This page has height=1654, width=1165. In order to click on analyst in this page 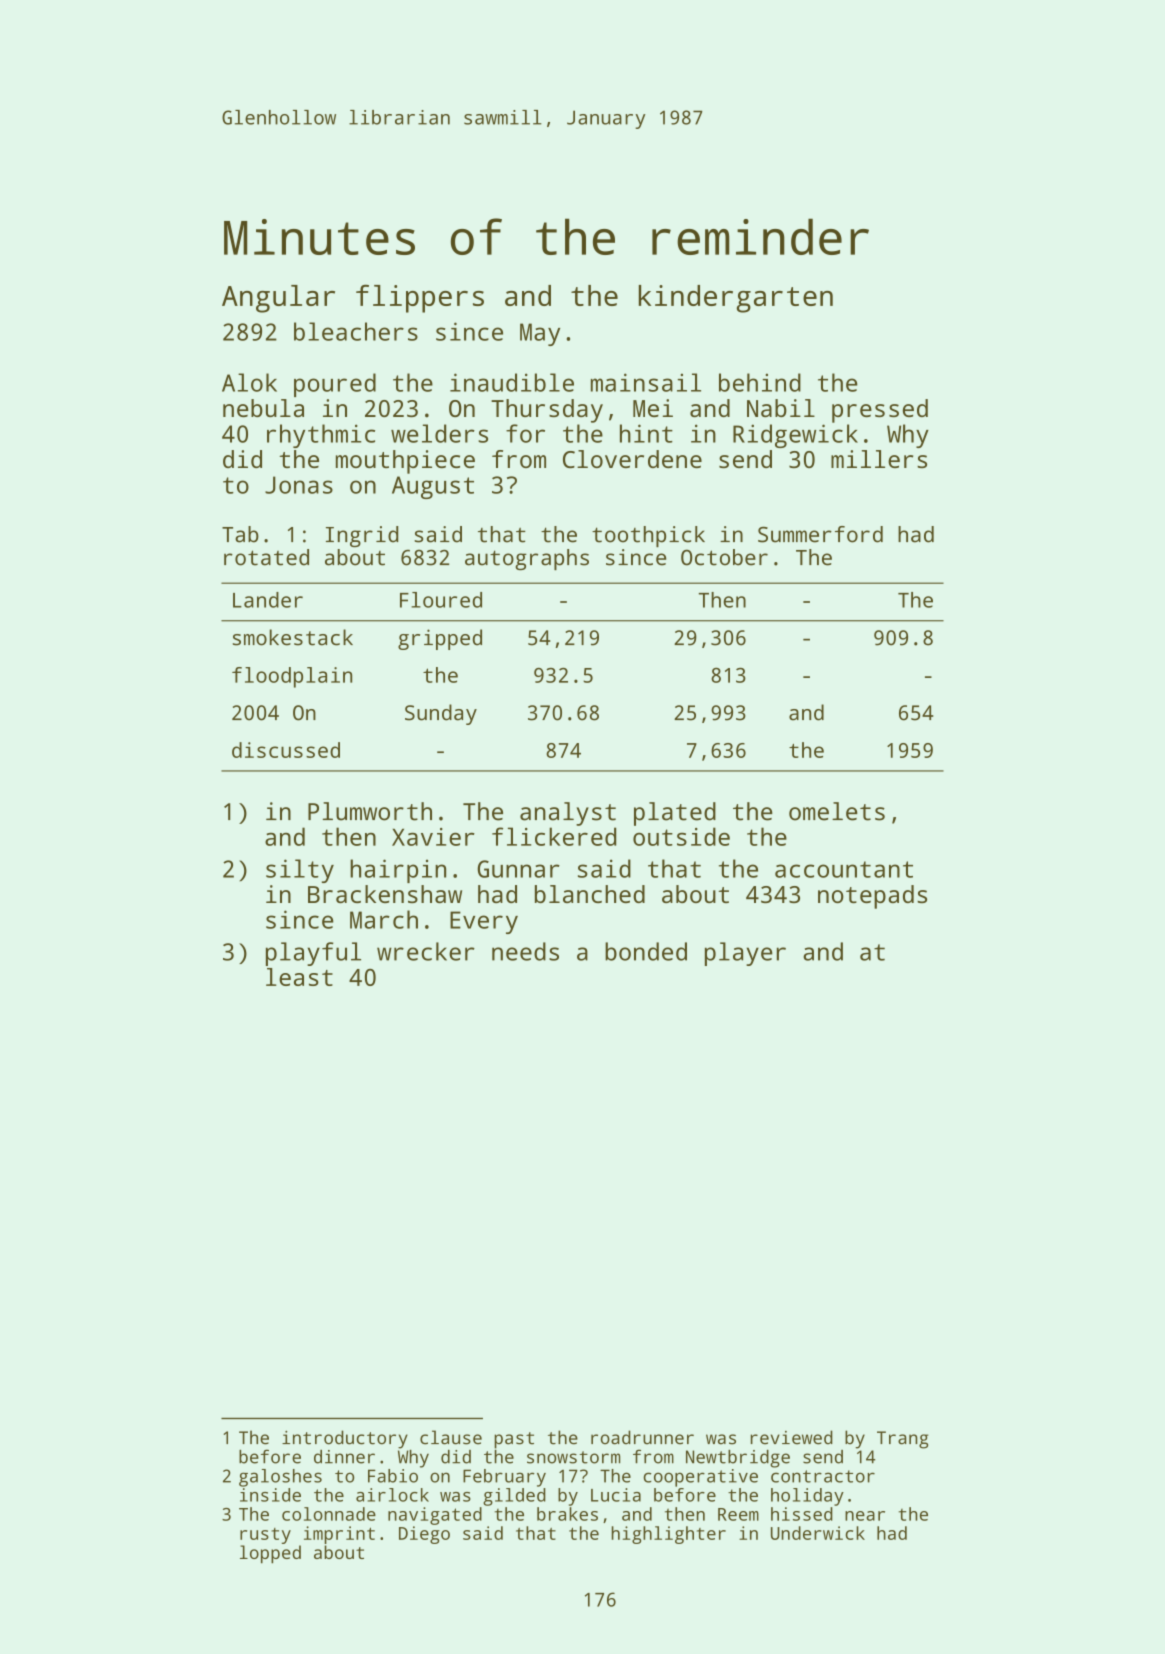, I will do `click(568, 814)`.
